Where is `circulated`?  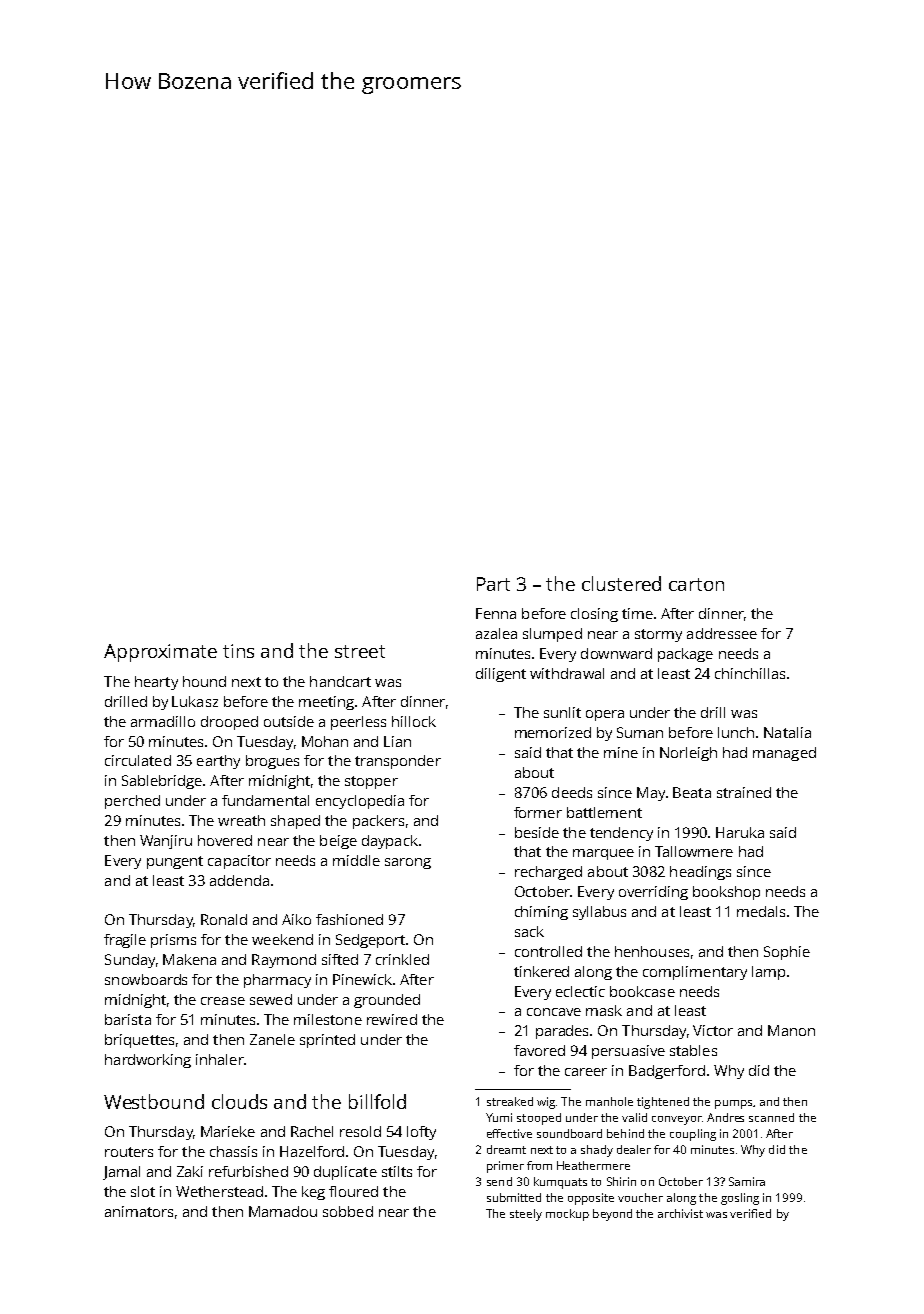
circulated is located at coordinates (138, 760).
